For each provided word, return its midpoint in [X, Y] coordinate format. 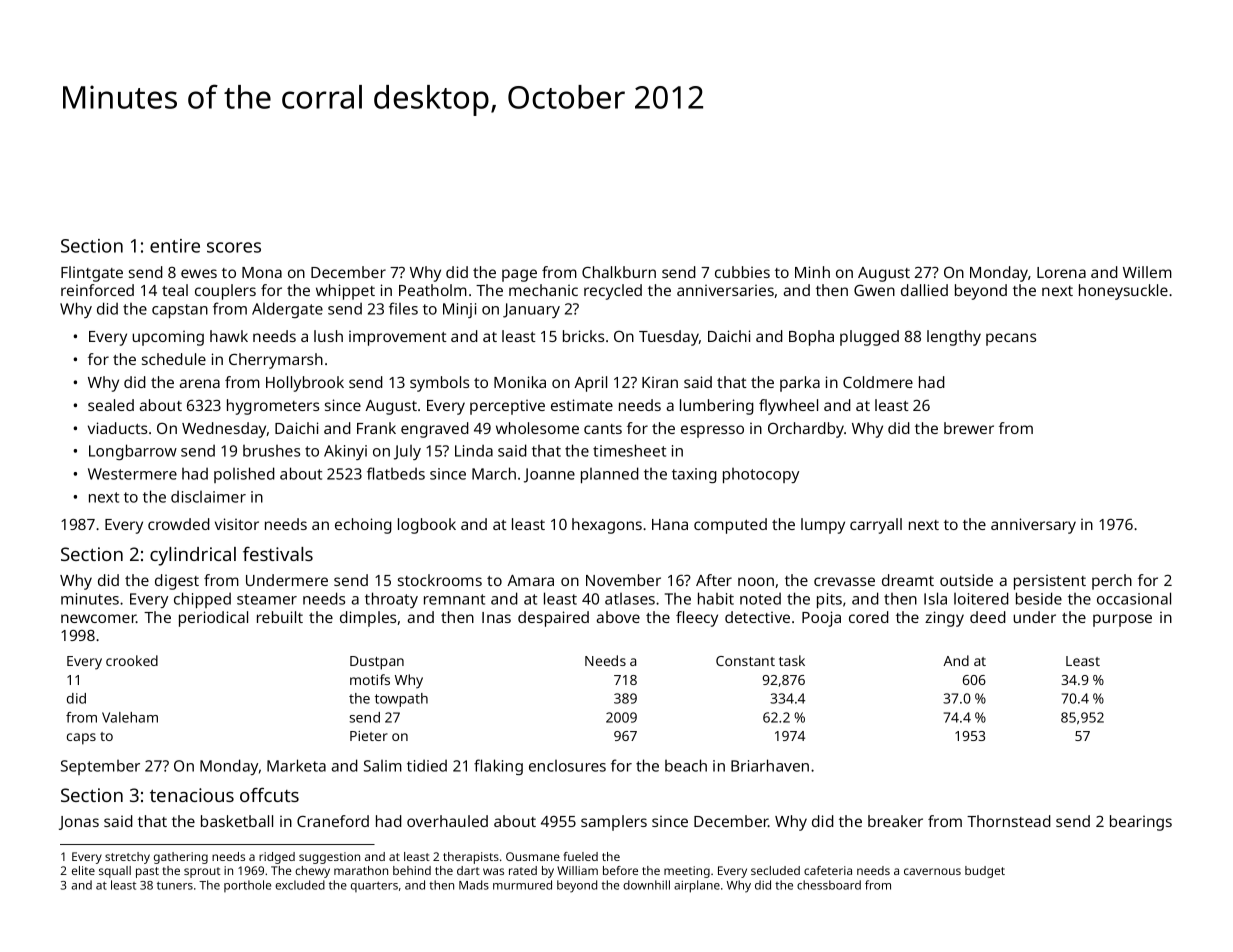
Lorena [1061, 272]
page [519, 275]
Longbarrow [133, 452]
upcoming [168, 338]
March [494, 473]
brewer [969, 428]
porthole [247, 886]
